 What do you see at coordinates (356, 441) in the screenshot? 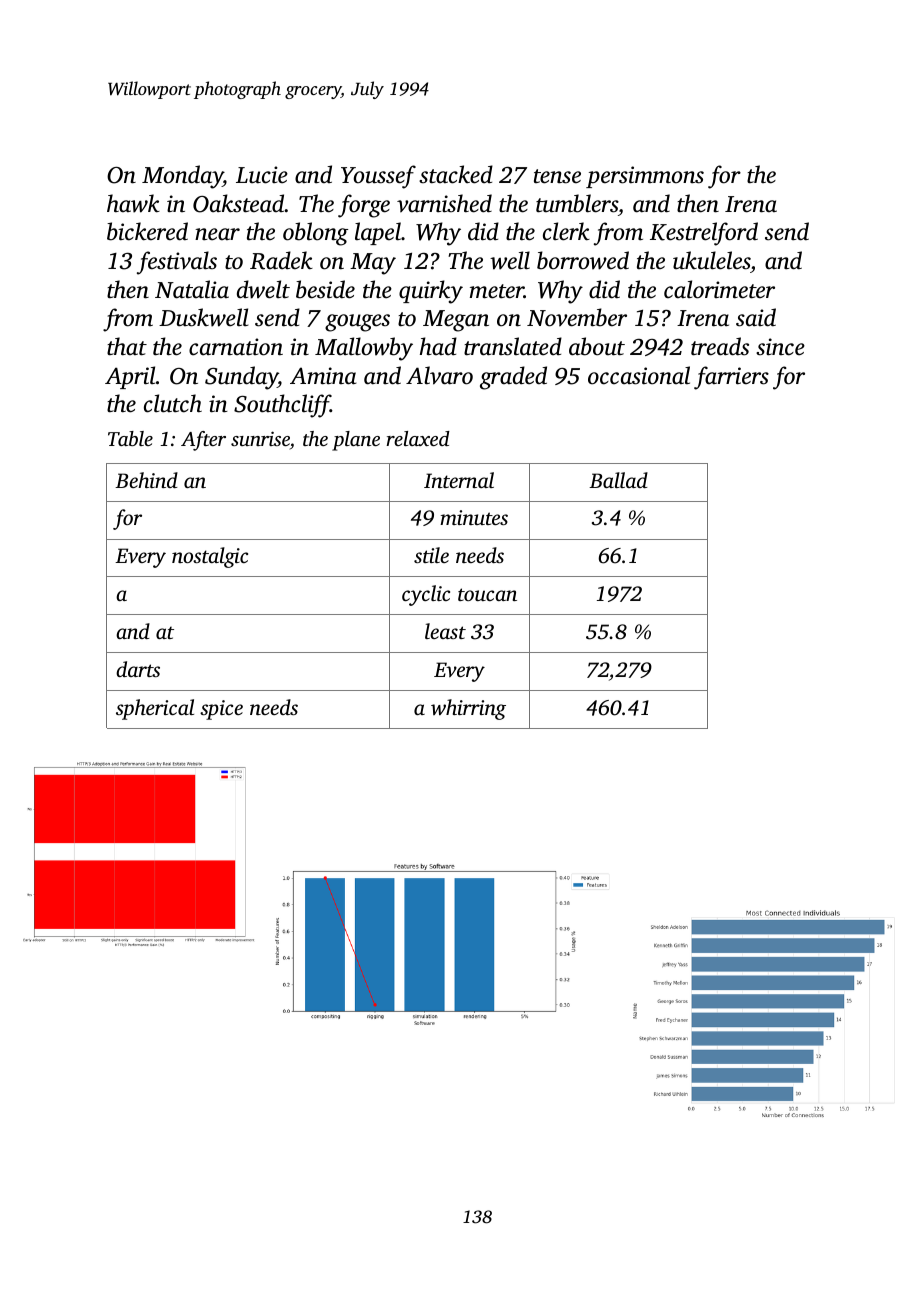
I see `plane` at bounding box center [356, 441].
